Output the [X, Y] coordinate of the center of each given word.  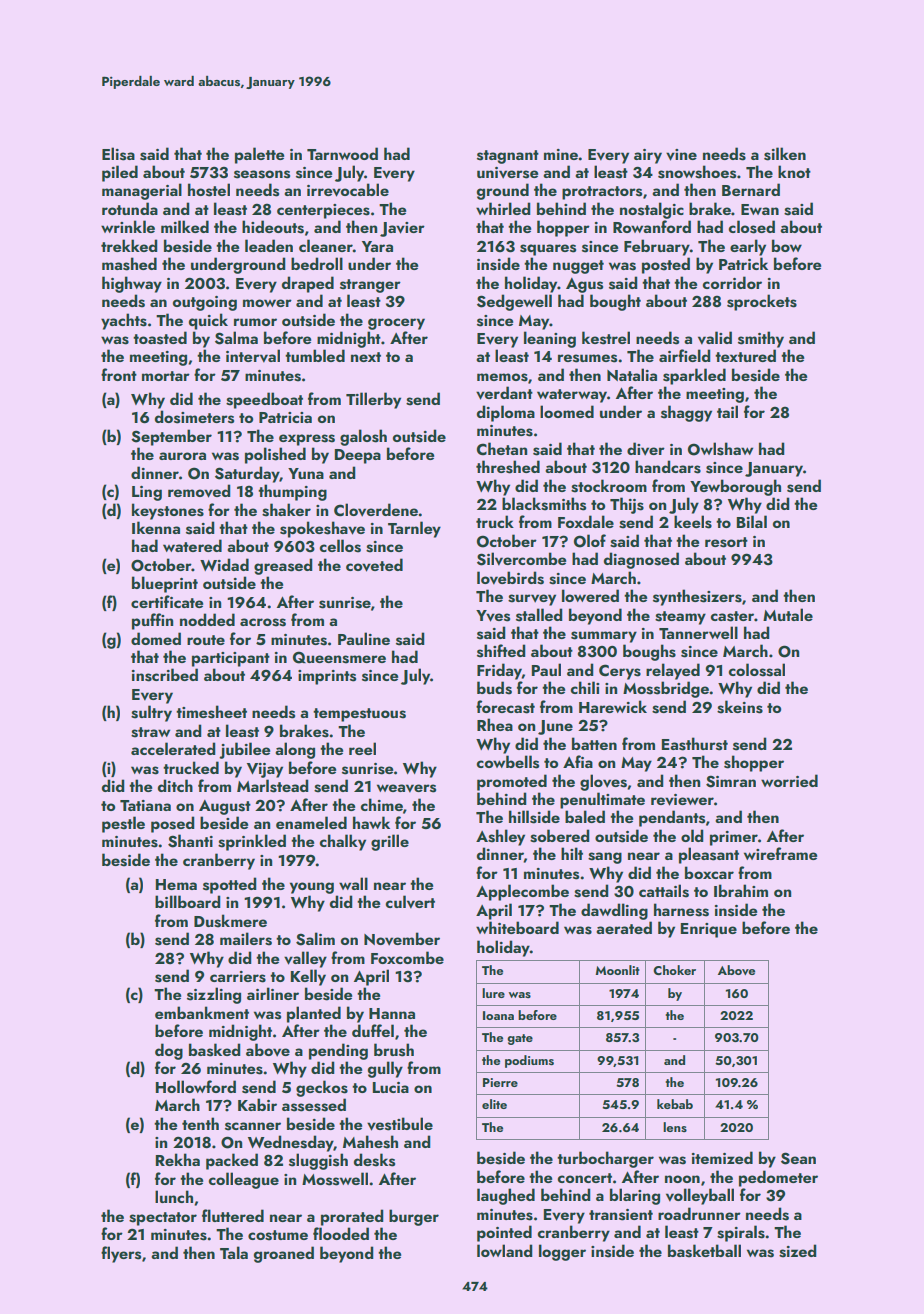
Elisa [118, 154]
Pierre [500, 1082]
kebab [675, 1104]
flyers [121, 1254]
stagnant [508, 157]
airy [648, 156]
